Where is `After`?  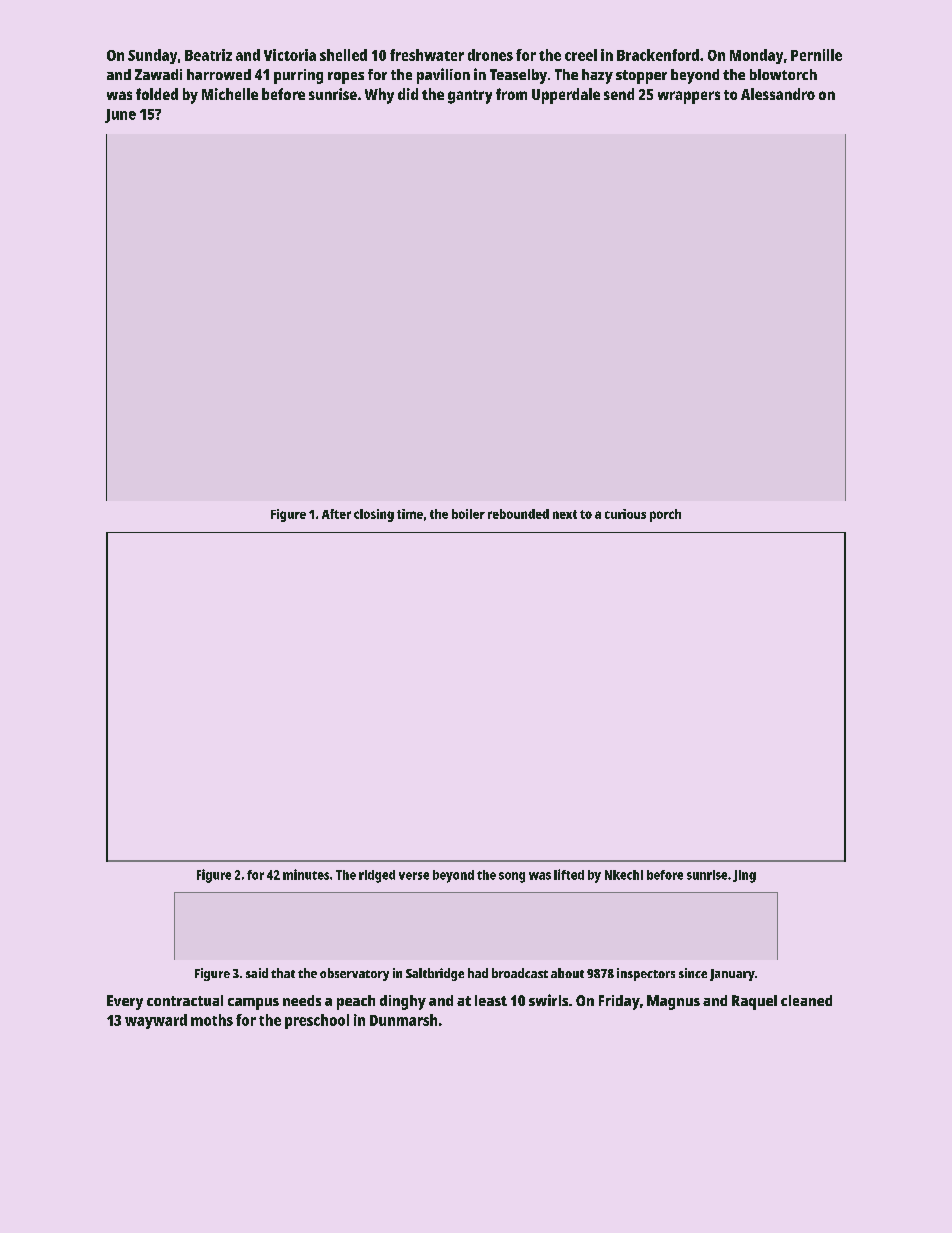 After is located at coordinates (336, 514).
